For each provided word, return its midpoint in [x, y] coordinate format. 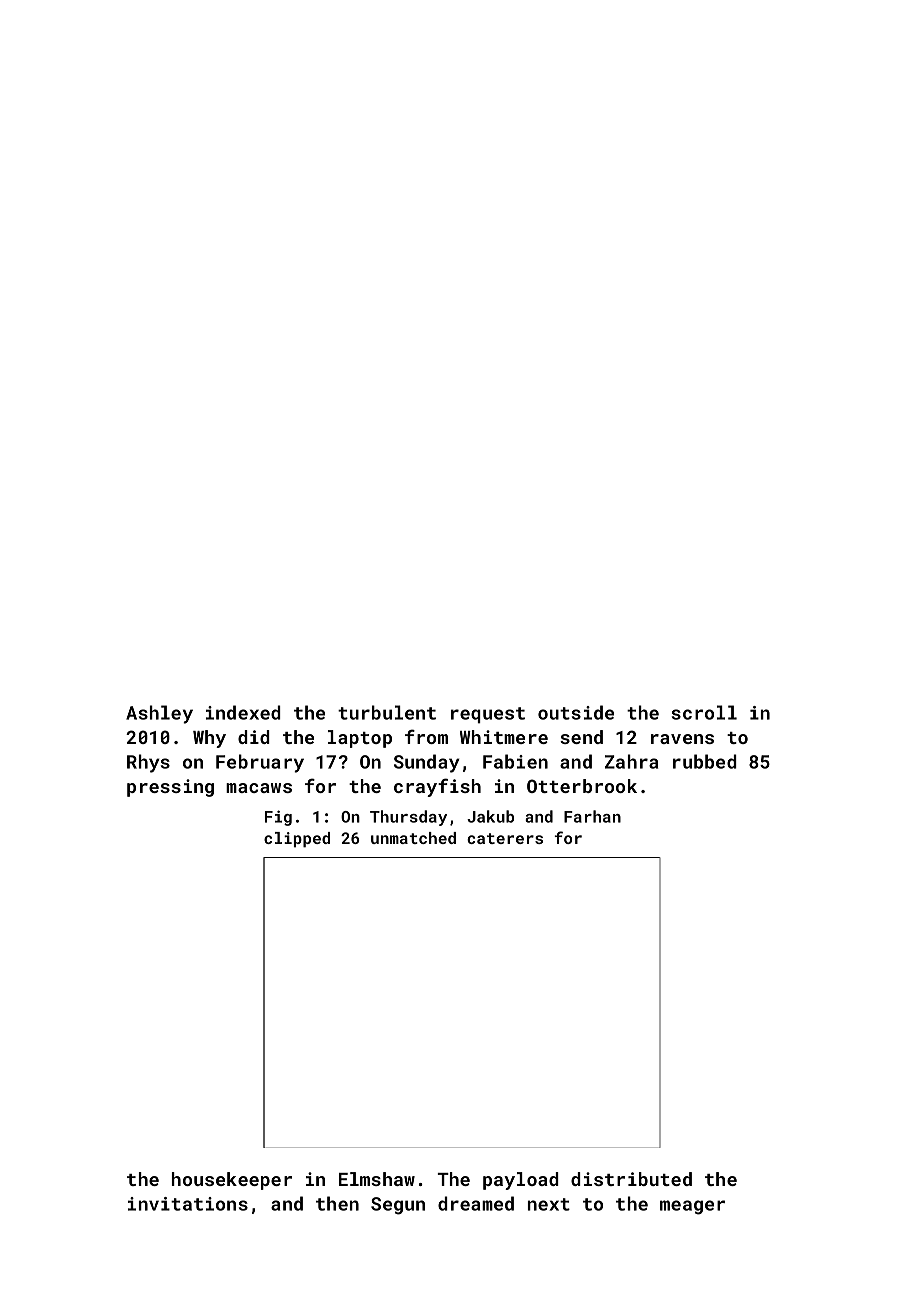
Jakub [490, 816]
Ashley [159, 714]
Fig [278, 818]
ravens [682, 739]
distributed [631, 1179]
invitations [188, 1204]
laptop [360, 739]
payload [521, 1181]
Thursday [408, 818]
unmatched [413, 838]
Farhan [592, 816]
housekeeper [232, 1181]
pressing [170, 788]
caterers [505, 838]
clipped [297, 840]
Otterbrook [582, 786]
